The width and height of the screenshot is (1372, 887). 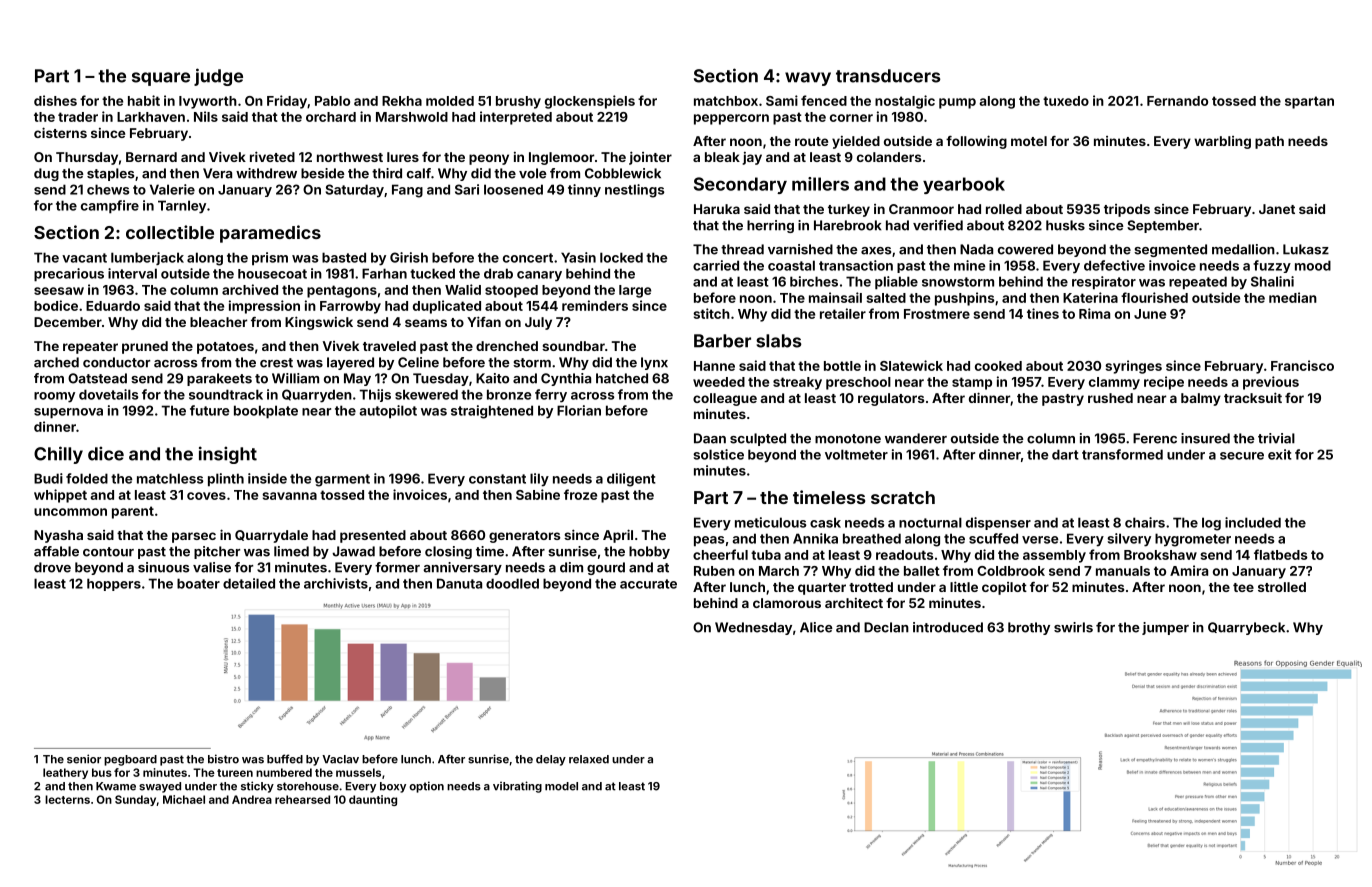 What do you see at coordinates (161, 79) in the screenshot?
I see `square` at bounding box center [161, 79].
